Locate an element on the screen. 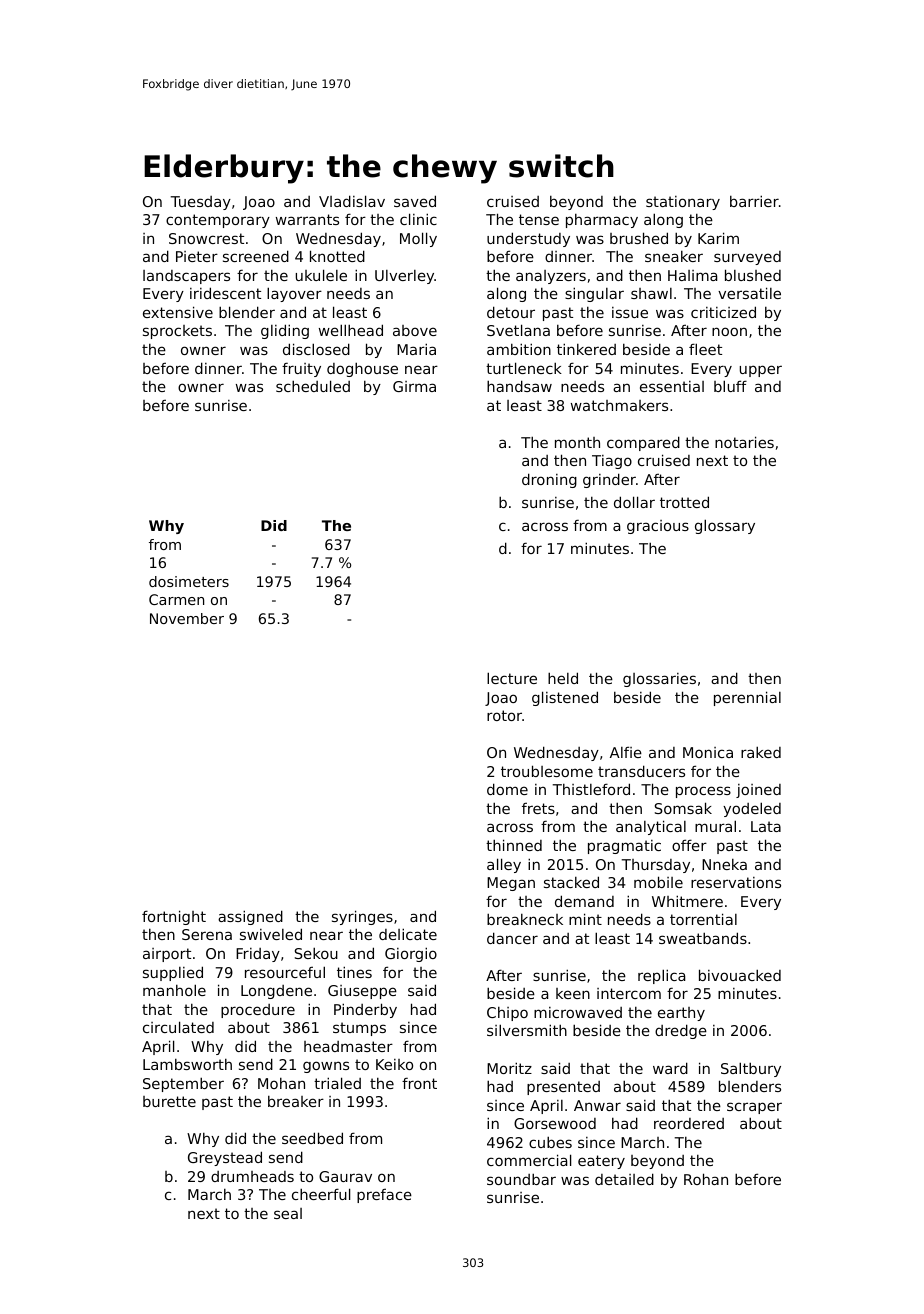 Image resolution: width=924 pixels, height=1314 pixels. November is located at coordinates (187, 618).
